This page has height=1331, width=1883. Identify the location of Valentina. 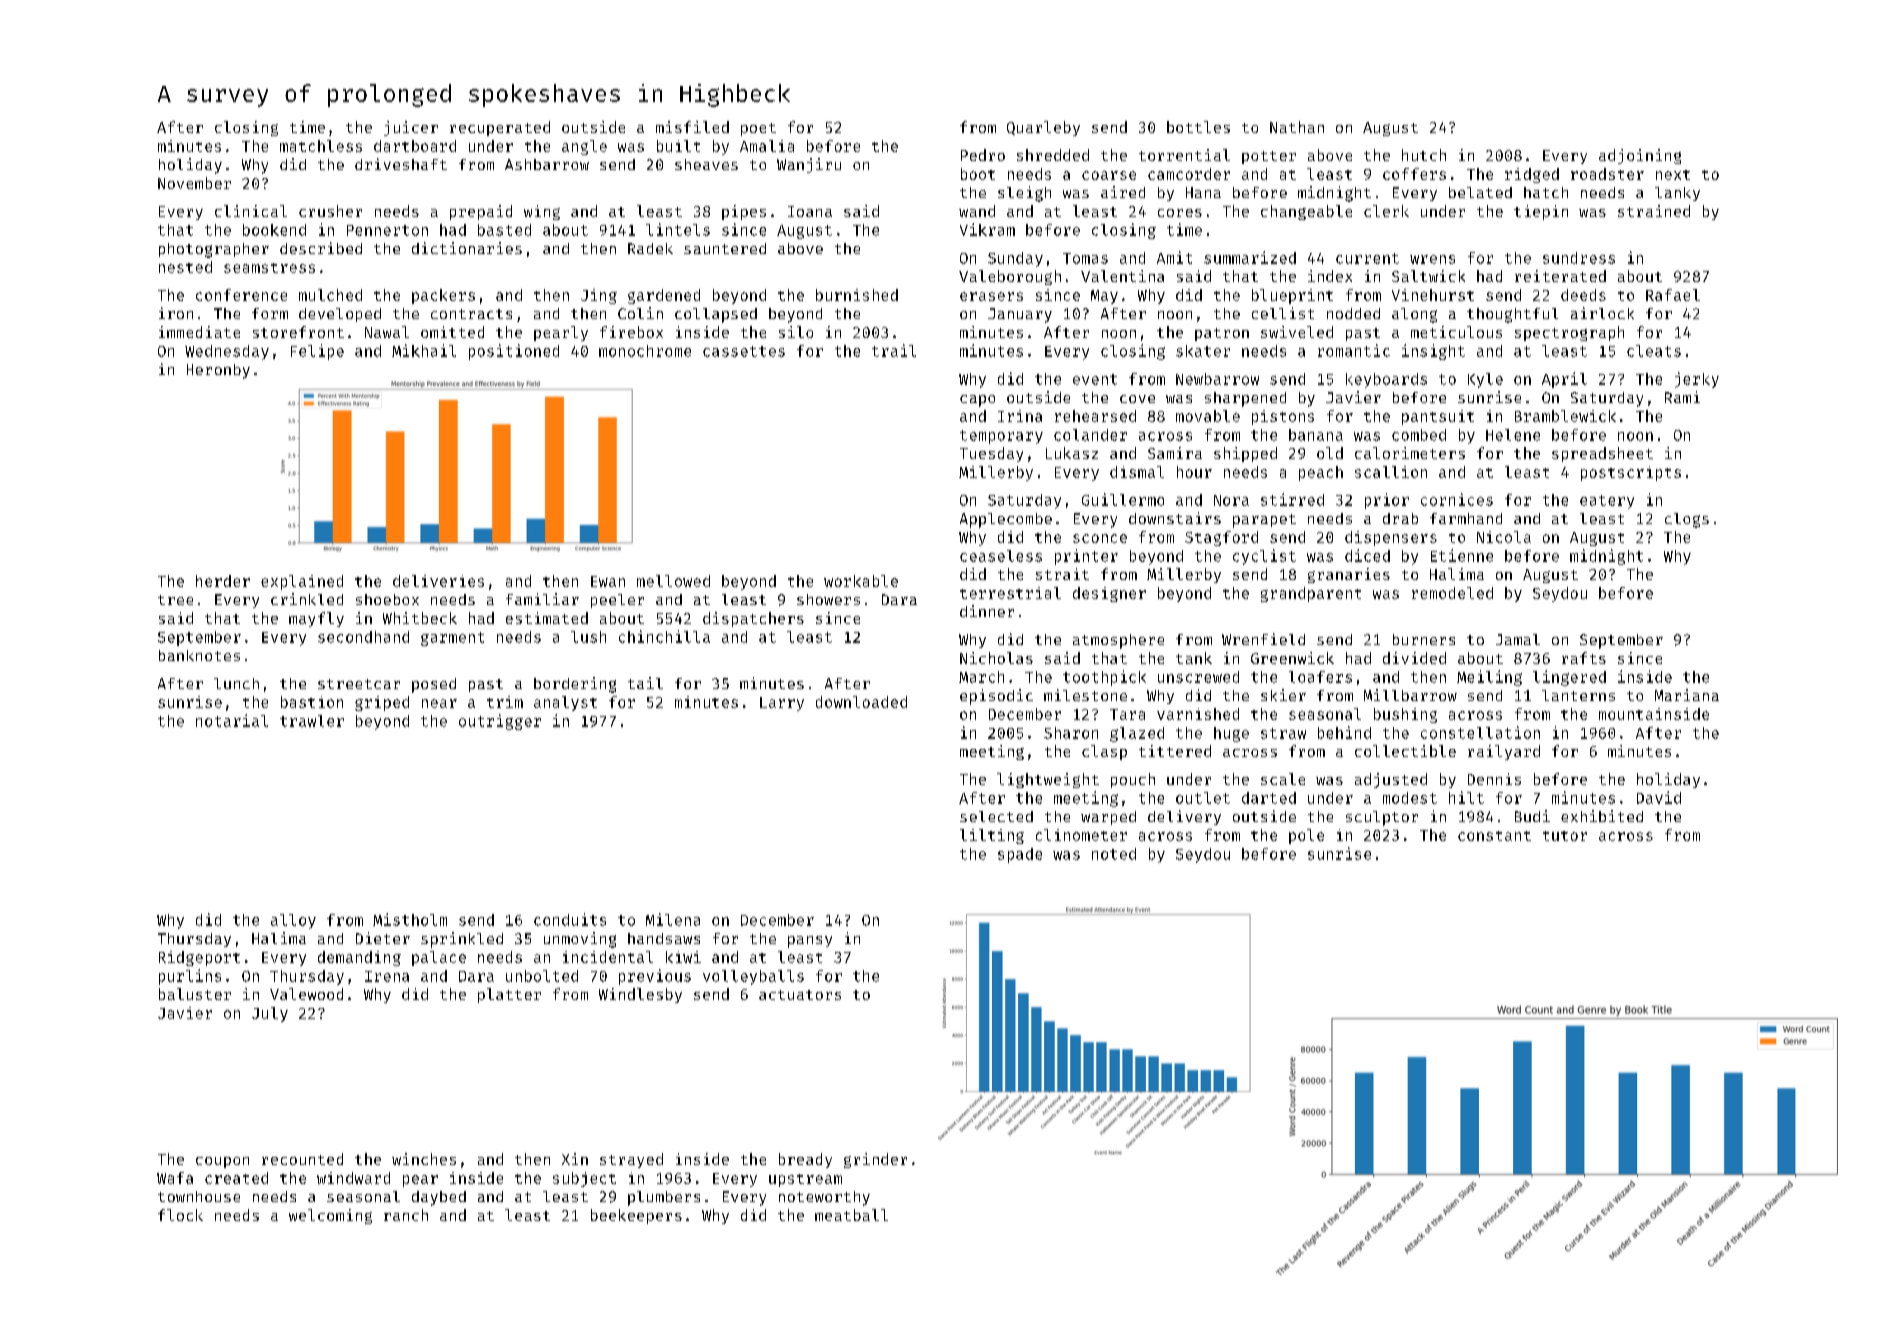
(1122, 276).
